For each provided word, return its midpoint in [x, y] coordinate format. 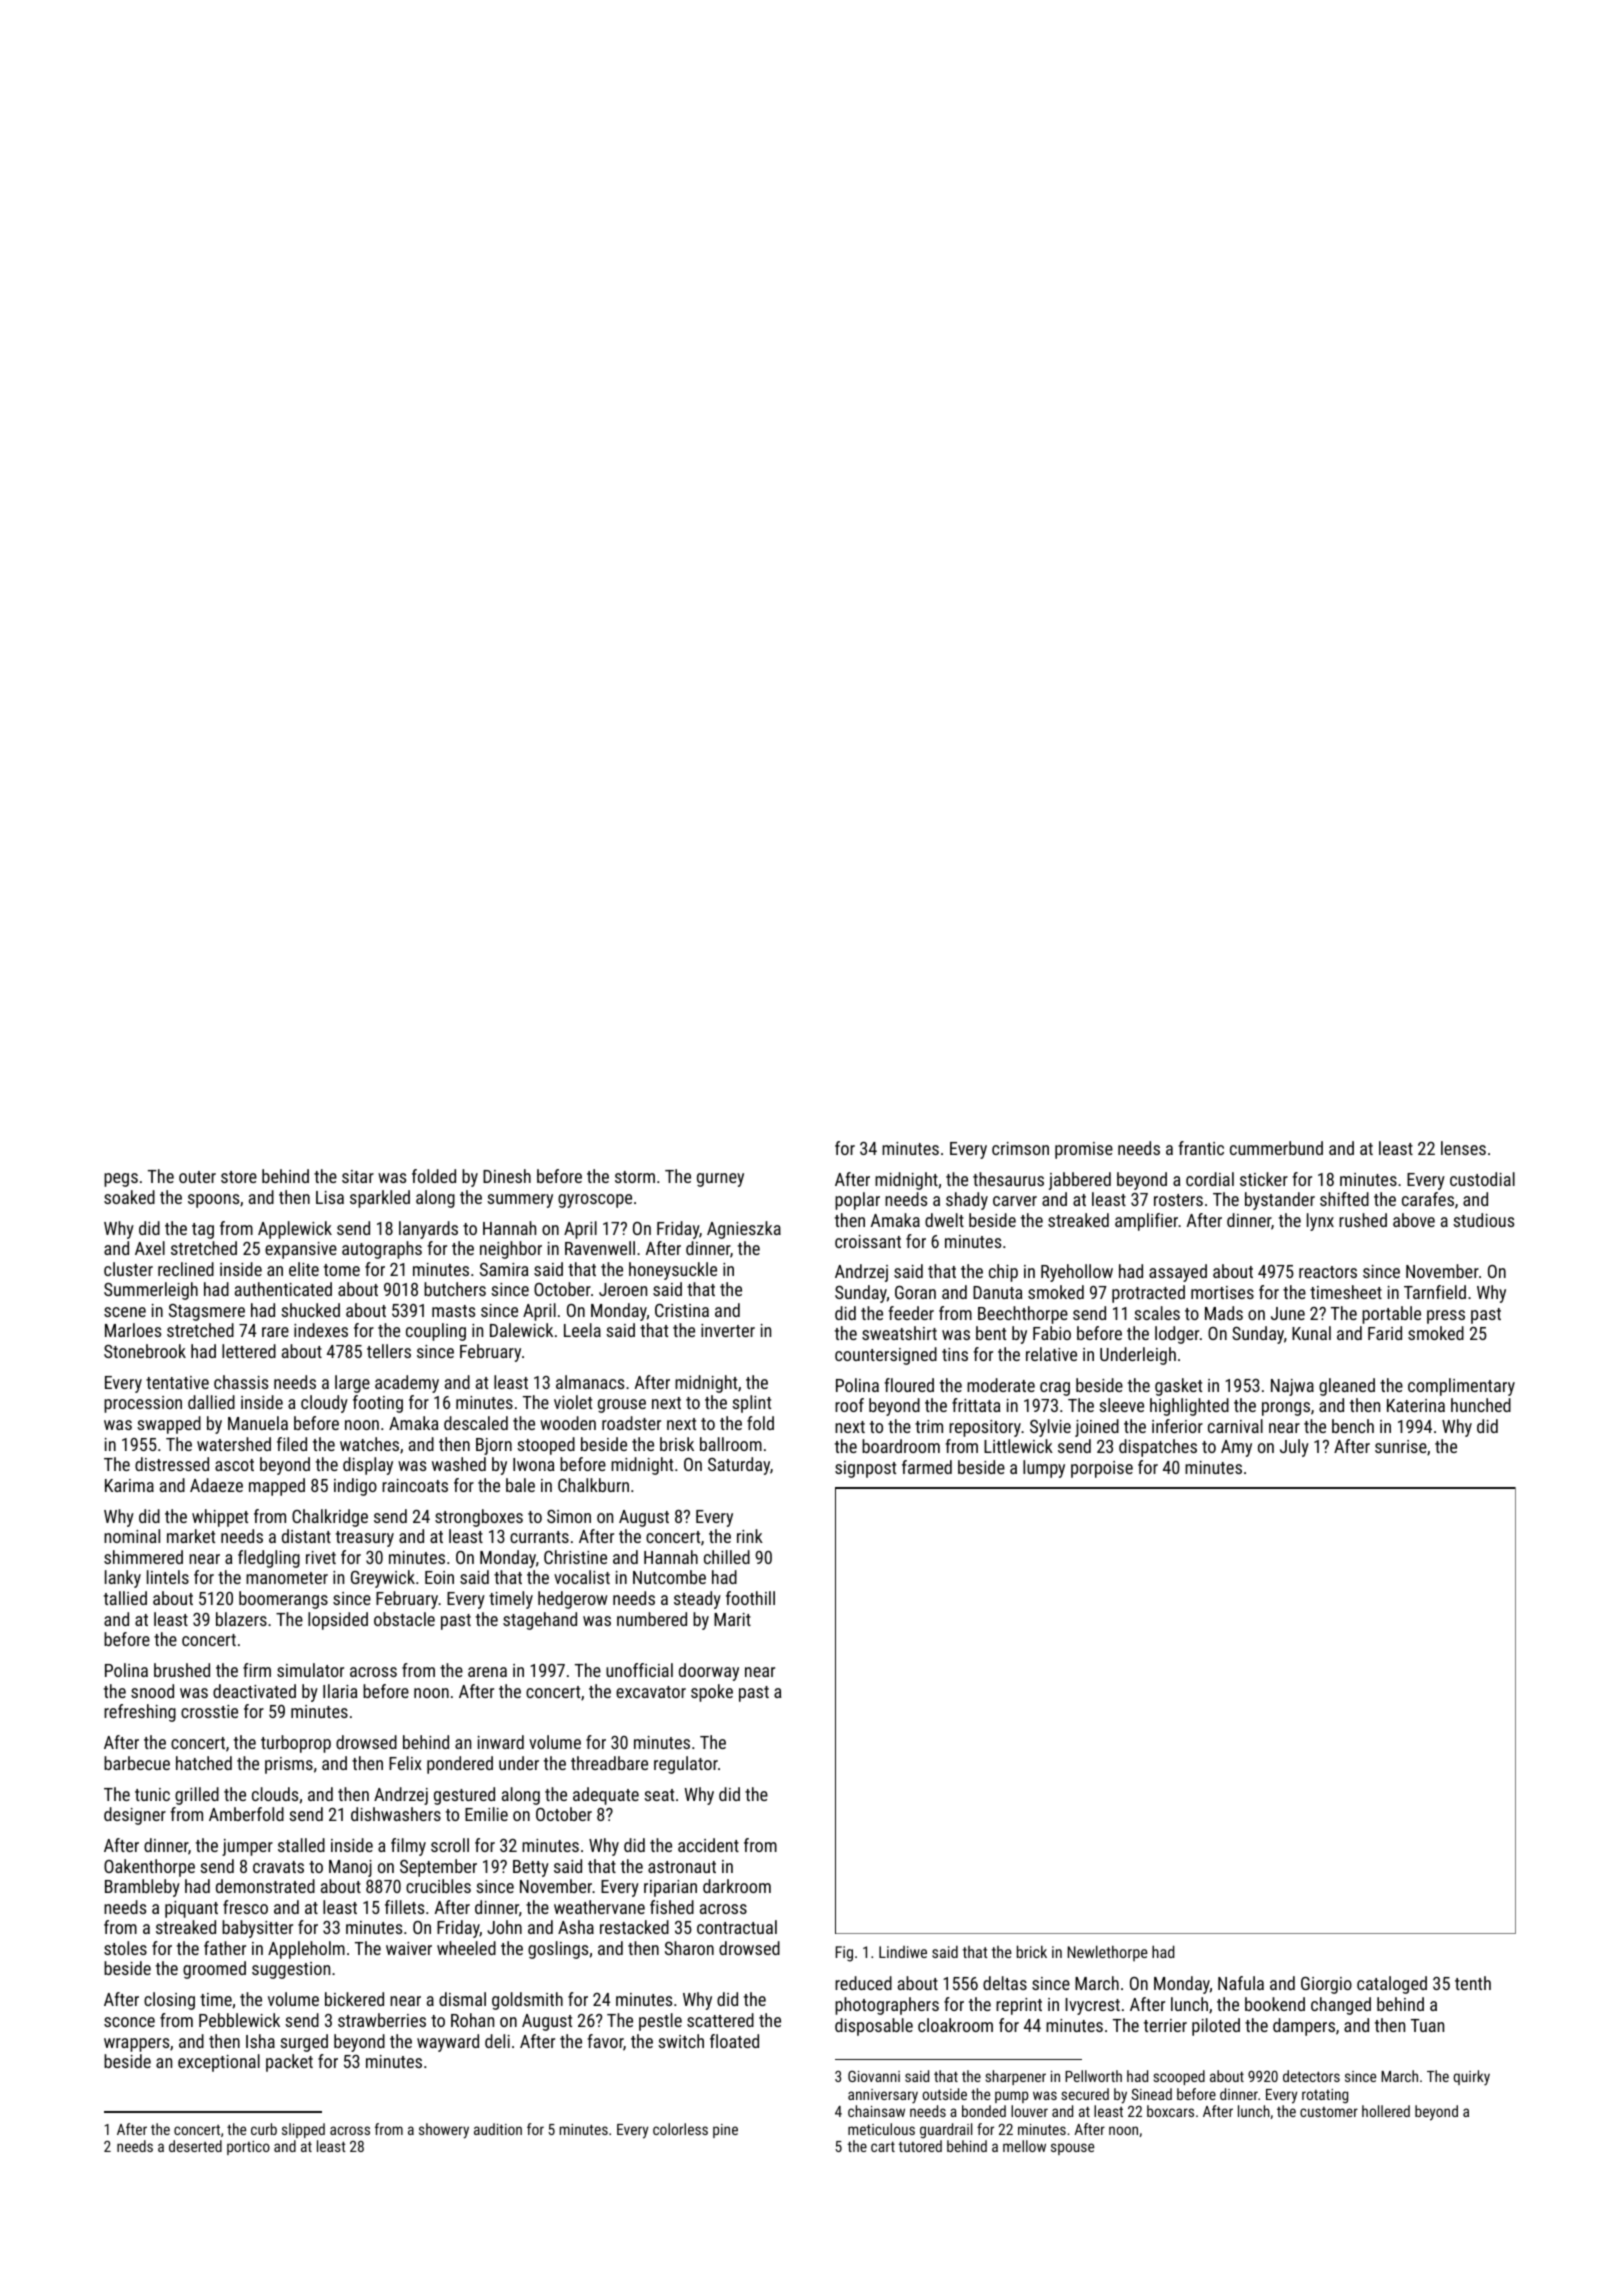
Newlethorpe [1108, 1953]
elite [304, 1269]
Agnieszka [744, 1230]
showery [444, 2131]
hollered [1386, 2111]
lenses [1463, 1148]
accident [708, 1845]
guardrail [946, 2130]
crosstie [209, 1711]
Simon [569, 1516]
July [1294, 1448]
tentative [177, 1382]
